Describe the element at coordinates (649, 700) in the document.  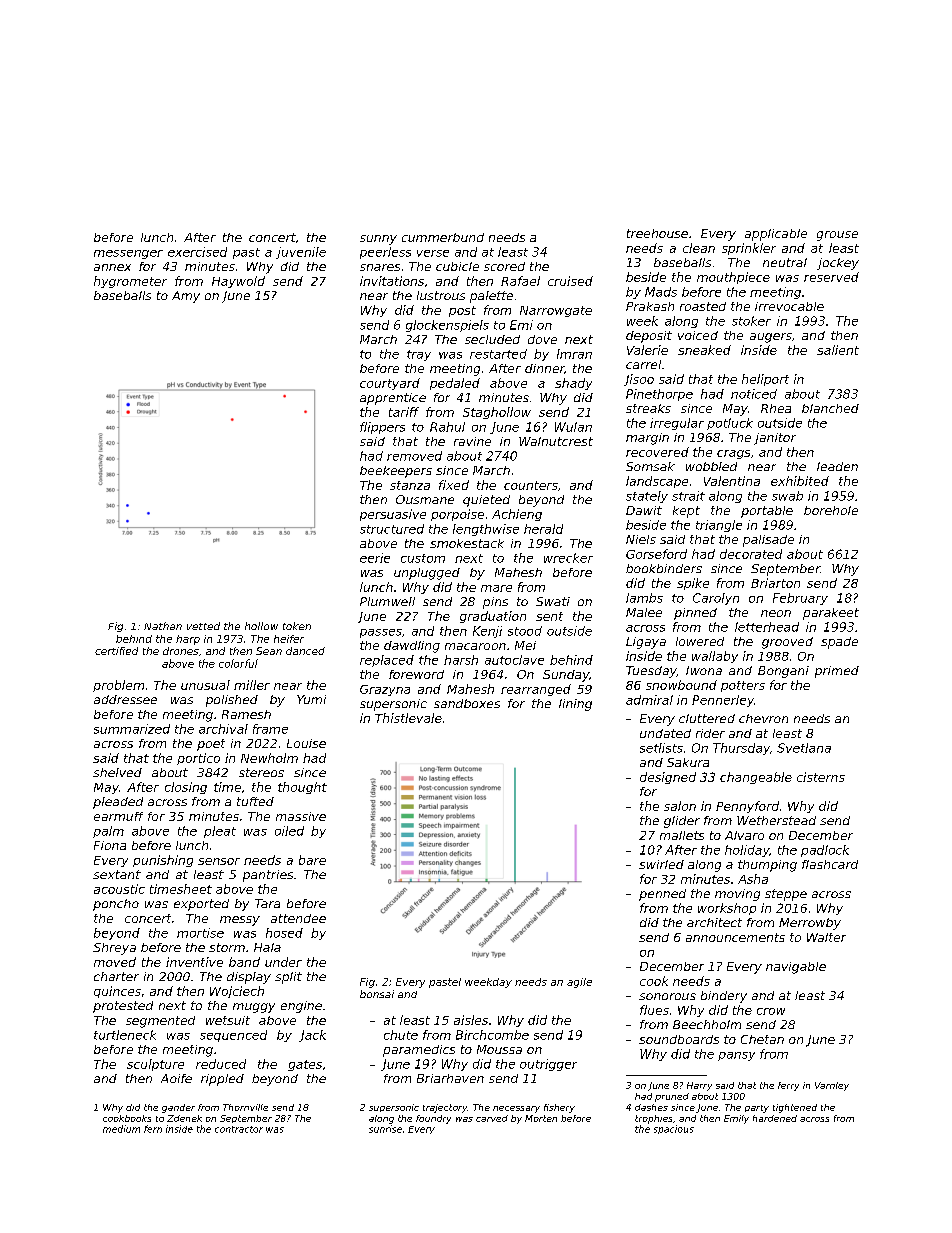
I see `admiral` at that location.
